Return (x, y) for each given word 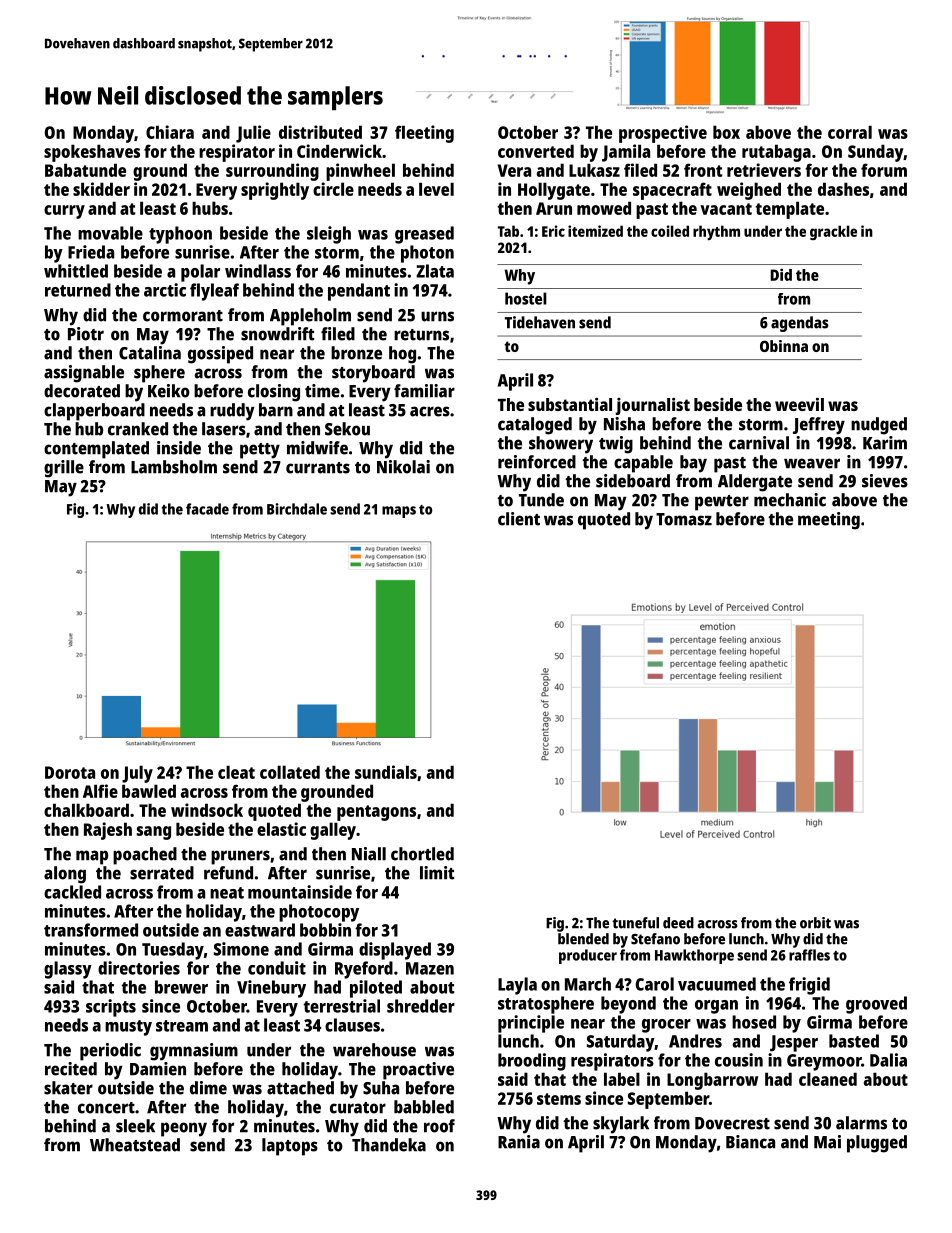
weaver (812, 463)
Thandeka (389, 1145)
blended (583, 939)
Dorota (70, 772)
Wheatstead (135, 1145)
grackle (833, 232)
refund (228, 873)
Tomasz (684, 519)
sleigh (329, 235)
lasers (224, 429)
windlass (258, 271)
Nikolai (403, 467)
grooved (876, 1005)
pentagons (376, 813)
